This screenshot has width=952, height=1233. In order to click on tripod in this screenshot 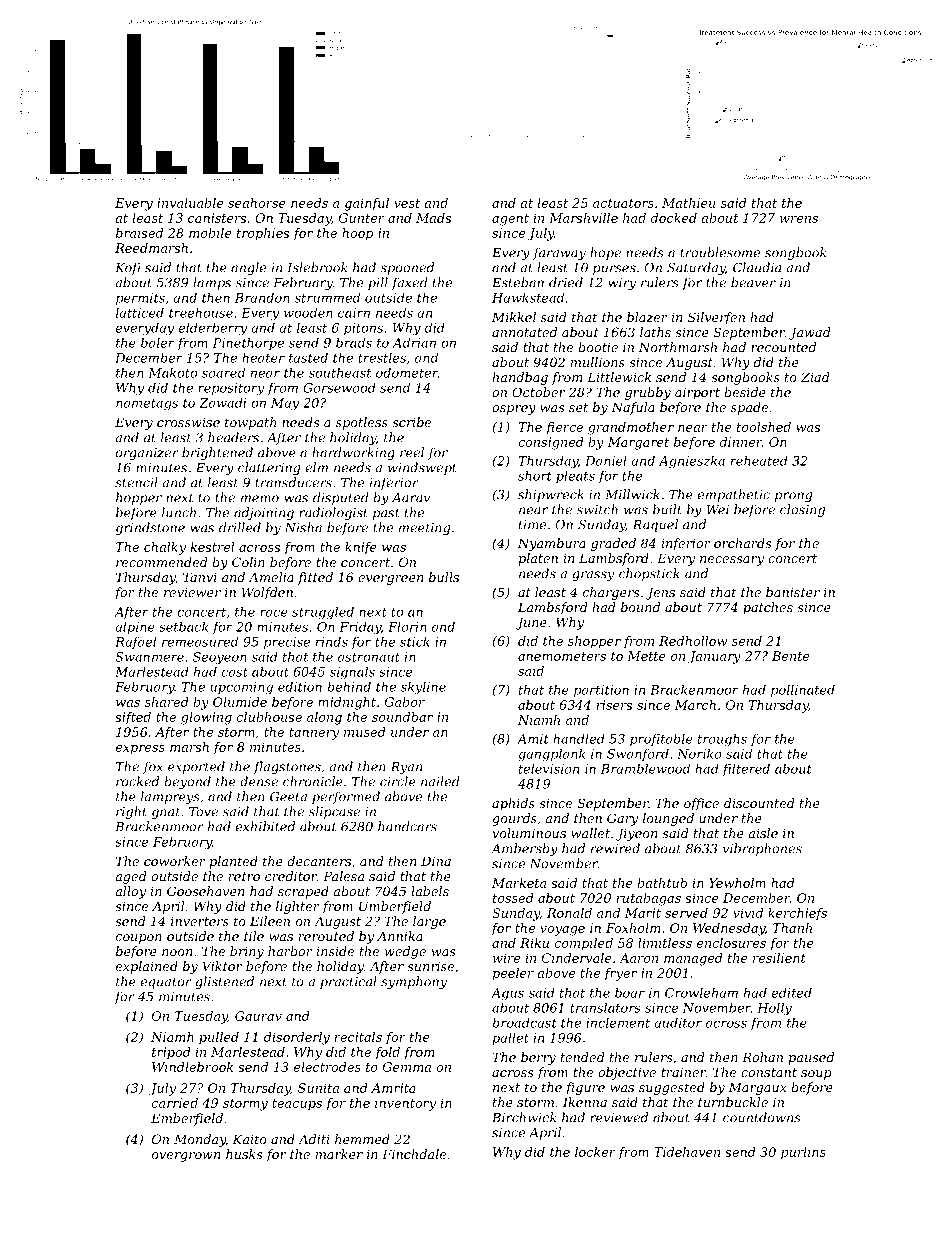, I will do `click(171, 1053)`.
